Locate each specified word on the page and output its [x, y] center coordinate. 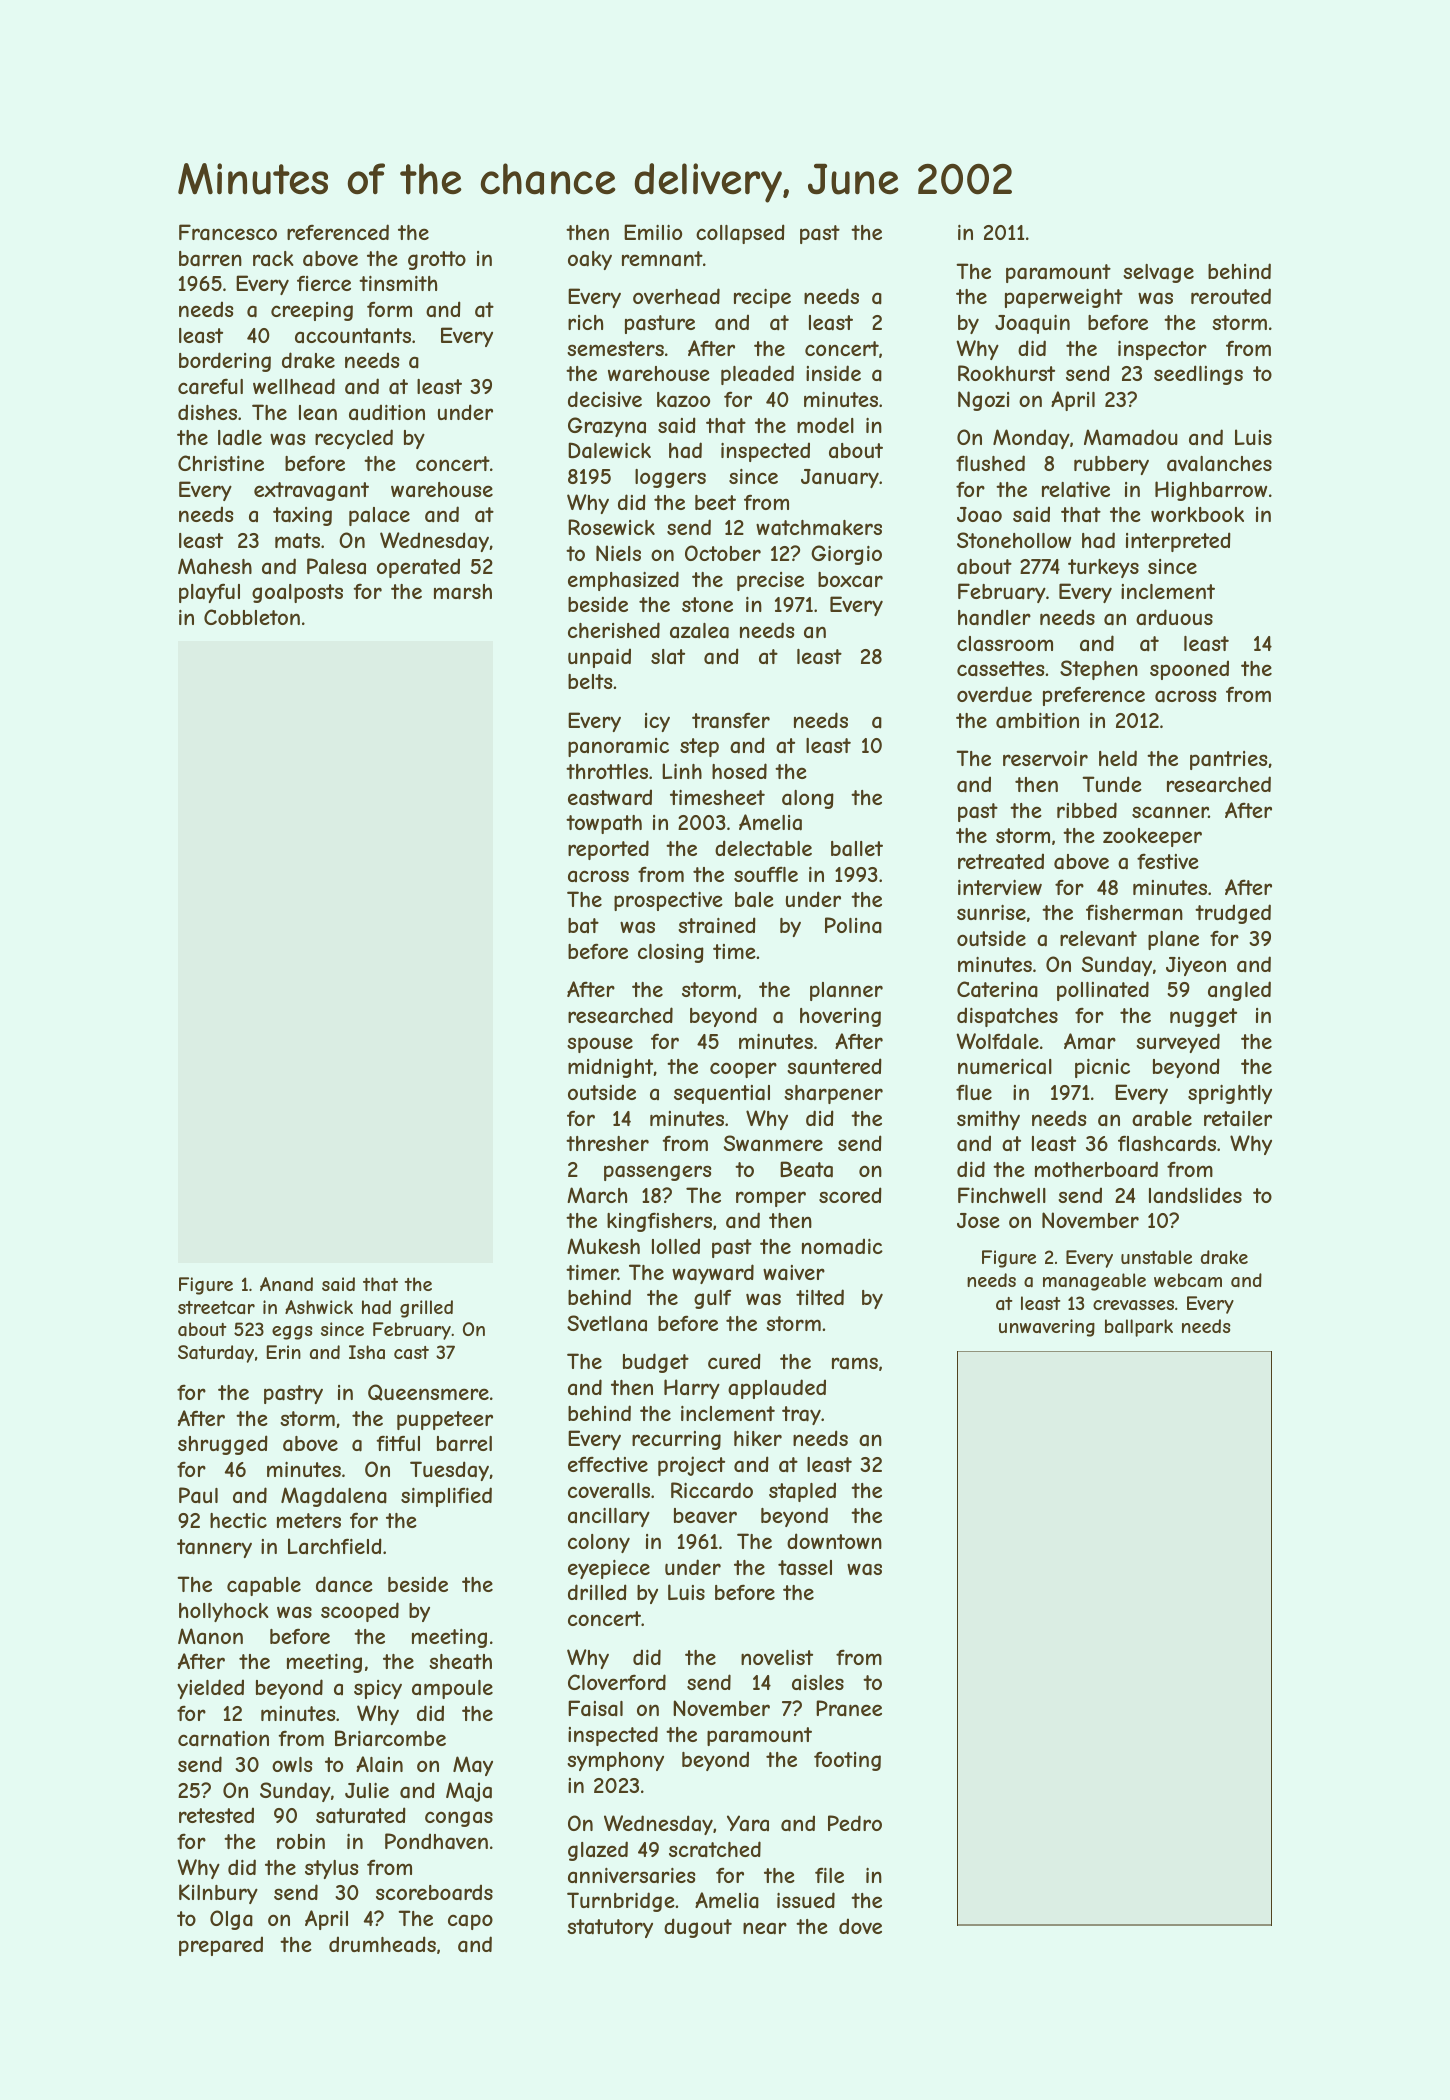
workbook [1197, 514]
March [597, 1195]
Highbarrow [1211, 491]
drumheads [382, 1944]
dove [860, 1926]
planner [846, 991]
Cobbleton [252, 617]
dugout [698, 1928]
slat [668, 656]
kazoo [683, 400]
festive [1168, 861]
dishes [207, 412]
